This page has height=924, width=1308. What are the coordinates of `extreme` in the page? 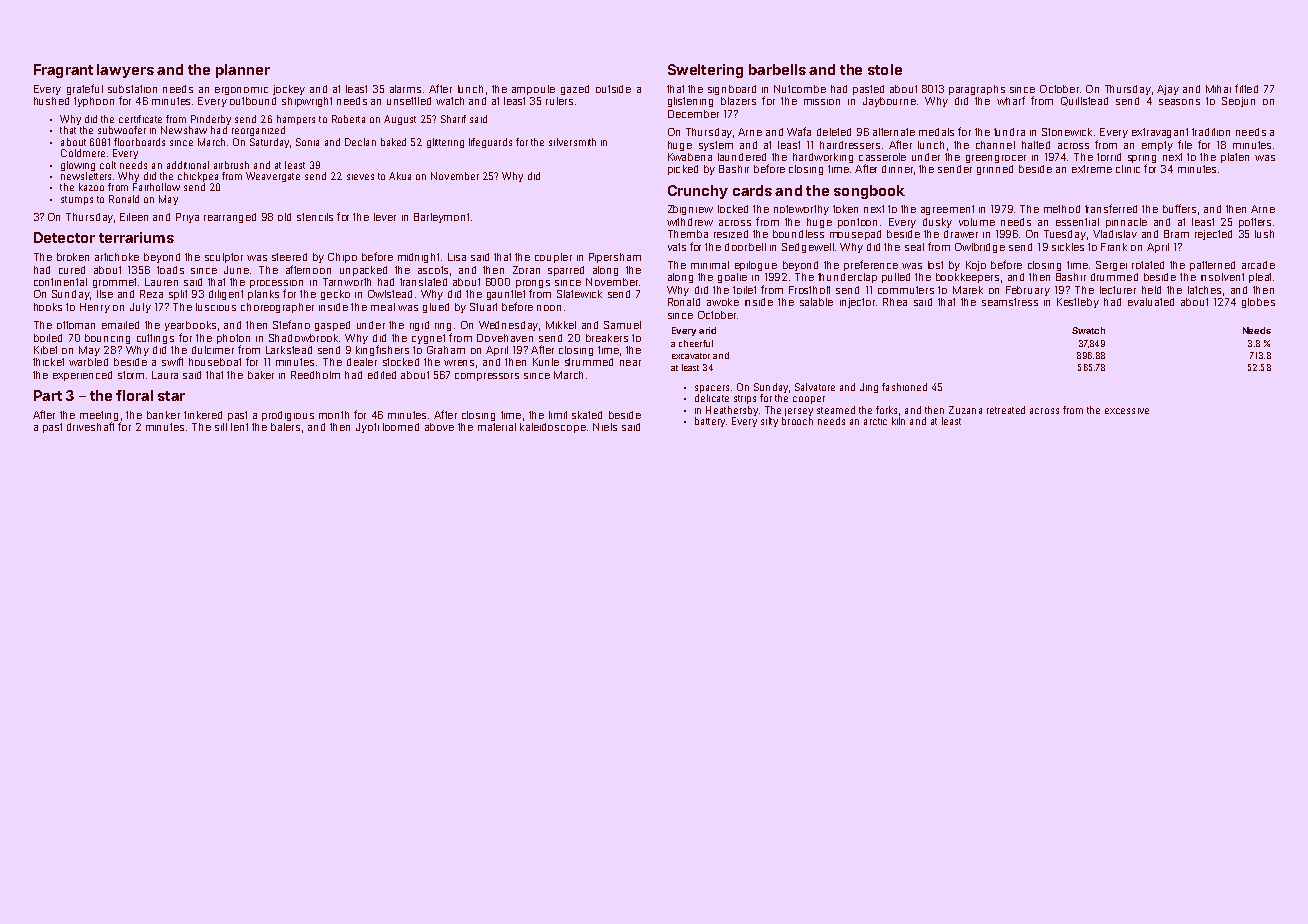 It's located at (1092, 169).
